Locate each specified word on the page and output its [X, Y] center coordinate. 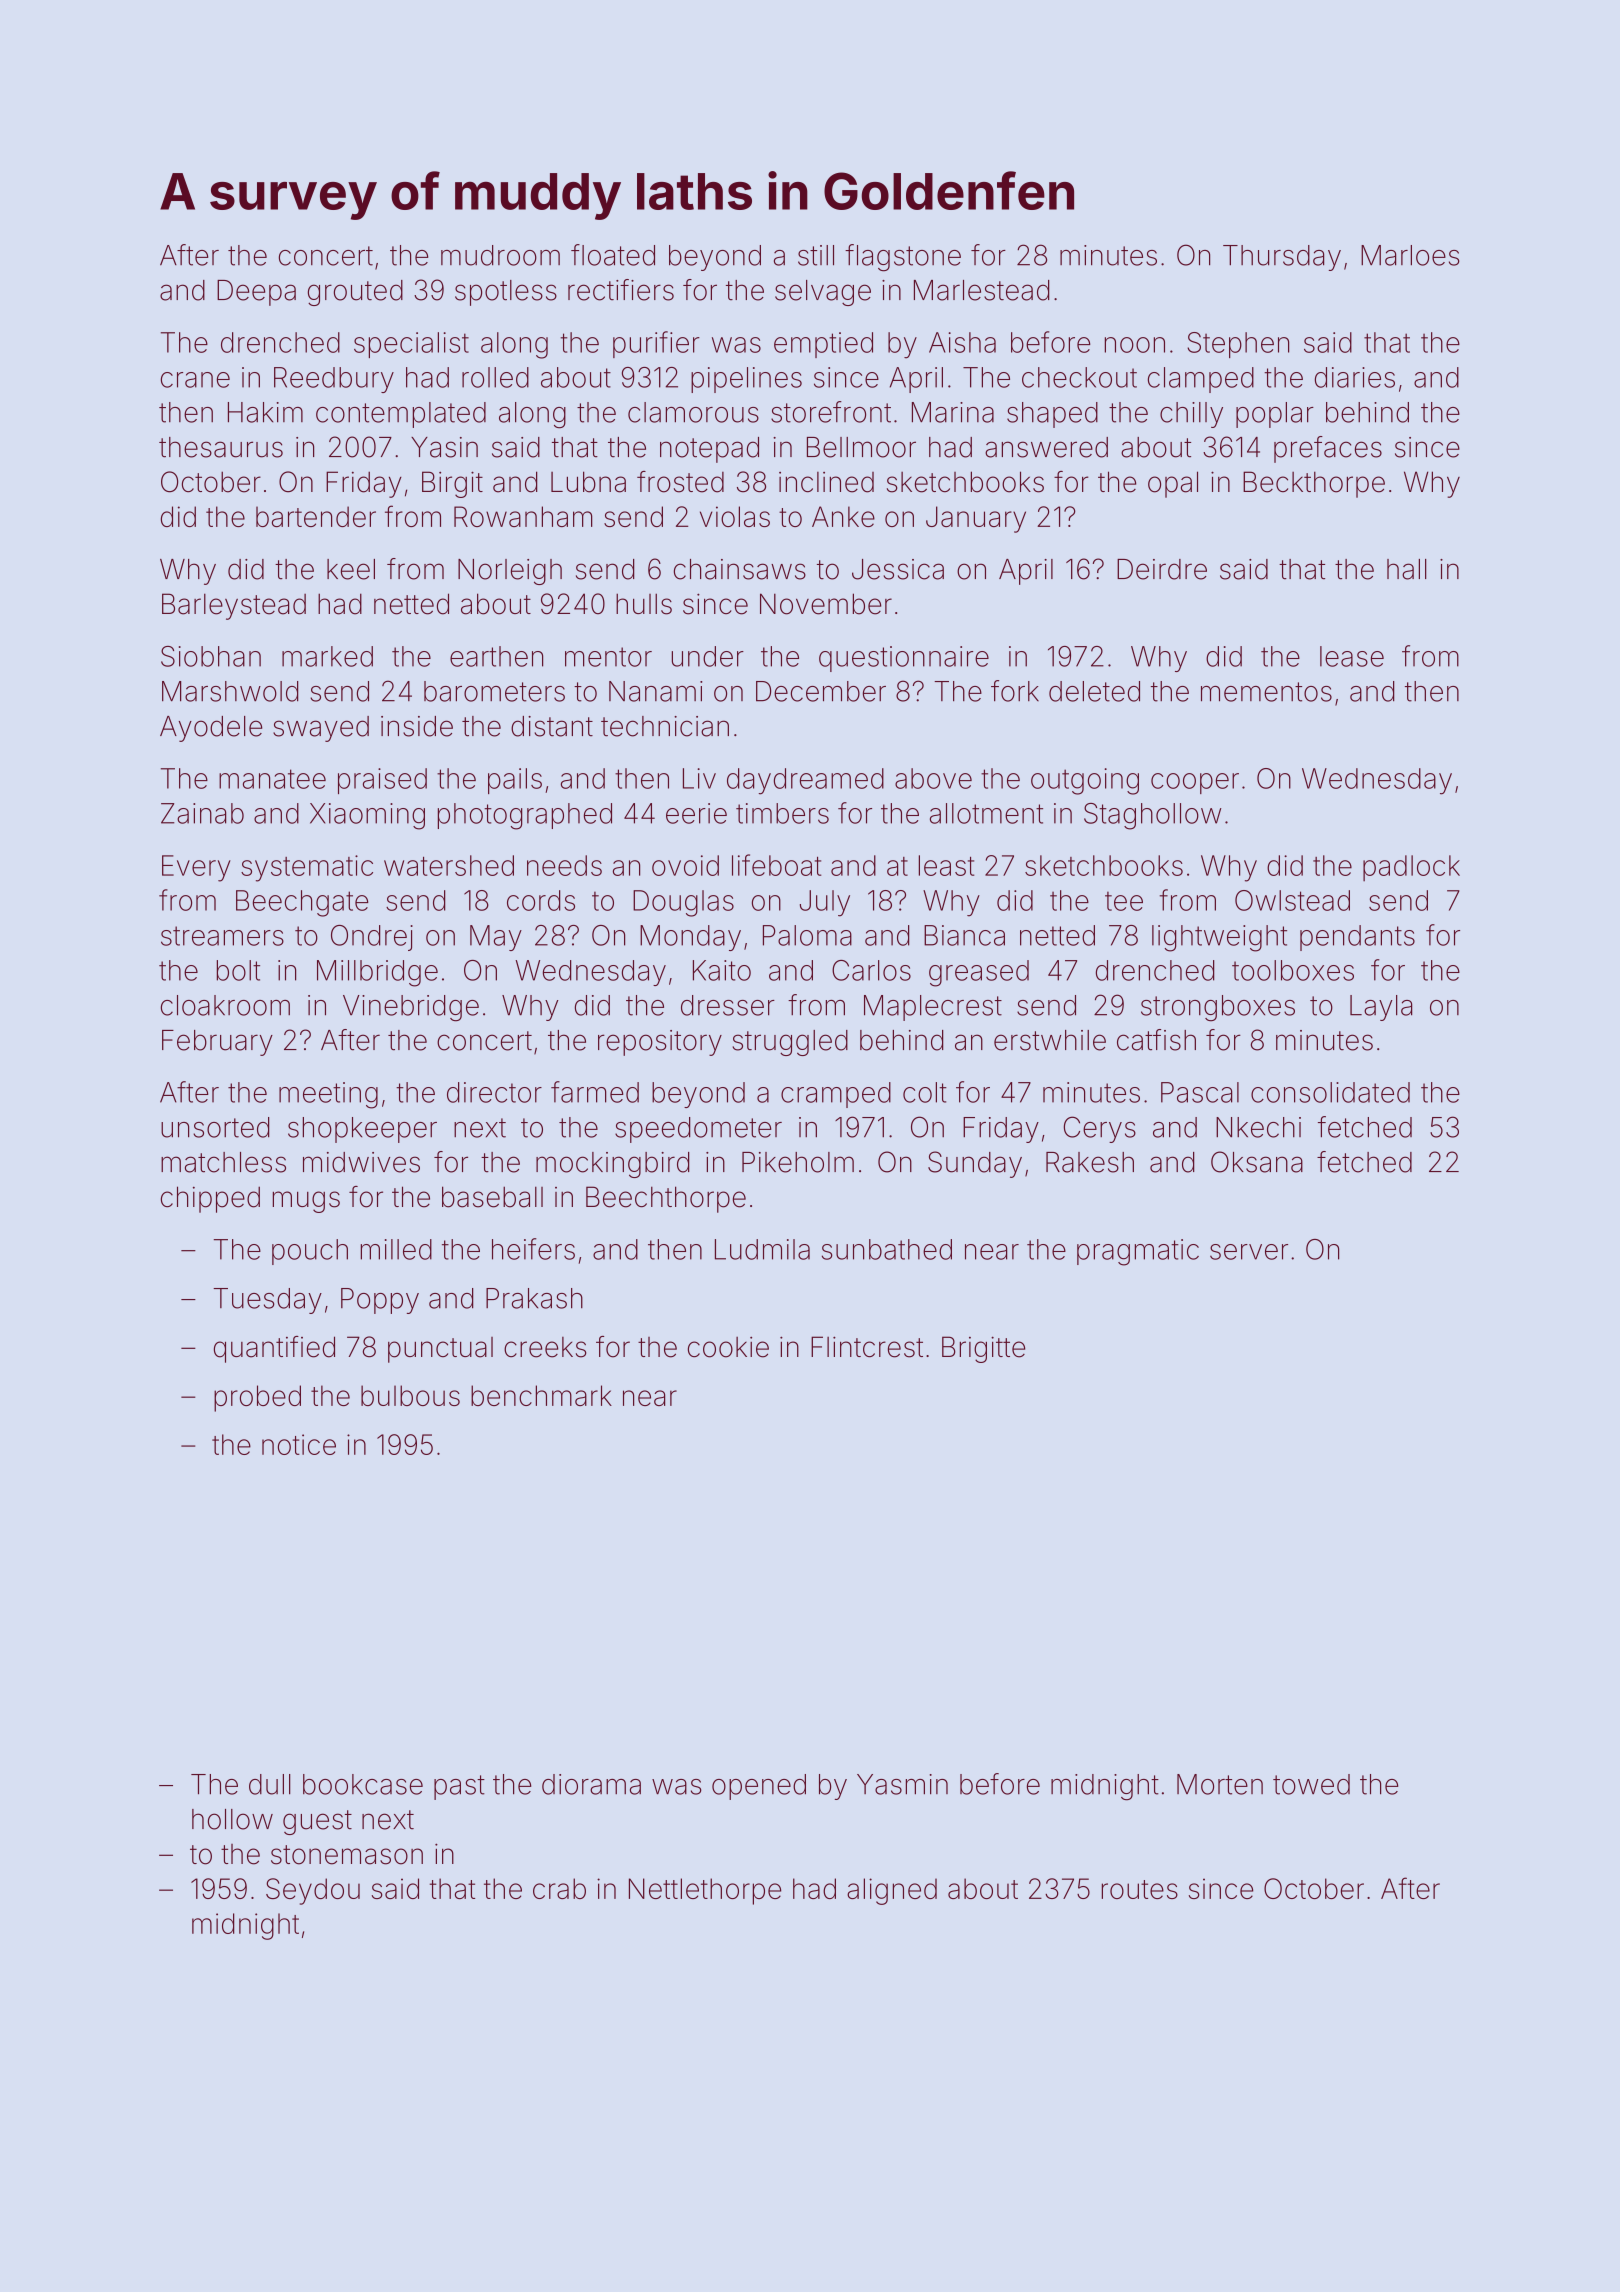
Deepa [256, 293]
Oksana [1257, 1162]
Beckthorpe [1314, 484]
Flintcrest [867, 1347]
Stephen [1238, 345]
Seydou [313, 1891]
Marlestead [981, 290]
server [1249, 1252]
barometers [494, 691]
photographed [525, 816]
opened [759, 1787]
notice [299, 1444]
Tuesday [267, 1301]
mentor [608, 657]
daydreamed [805, 781]
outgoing [1085, 781]
